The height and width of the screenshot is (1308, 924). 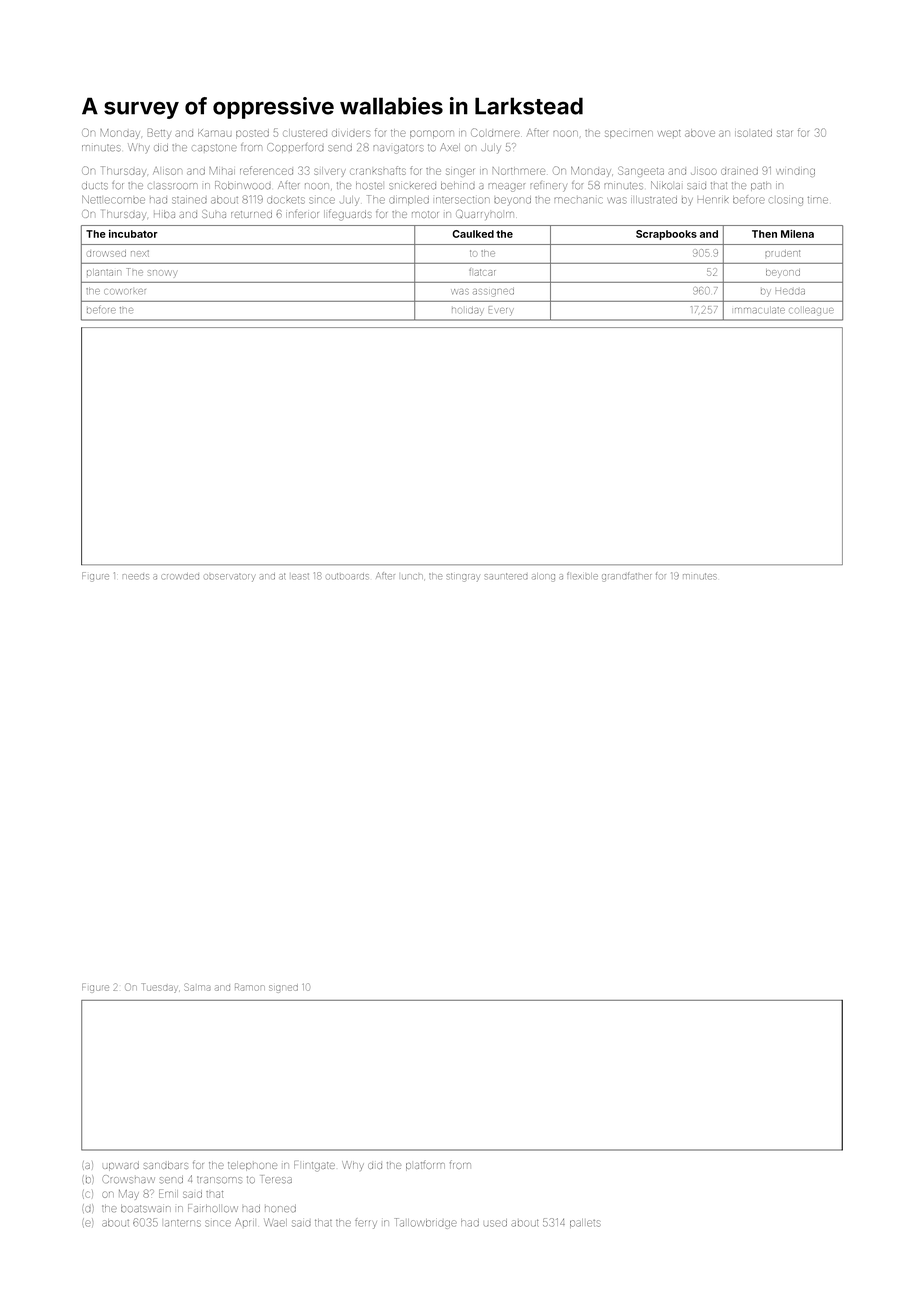 What do you see at coordinates (300, 576) in the screenshot?
I see `least` at bounding box center [300, 576].
